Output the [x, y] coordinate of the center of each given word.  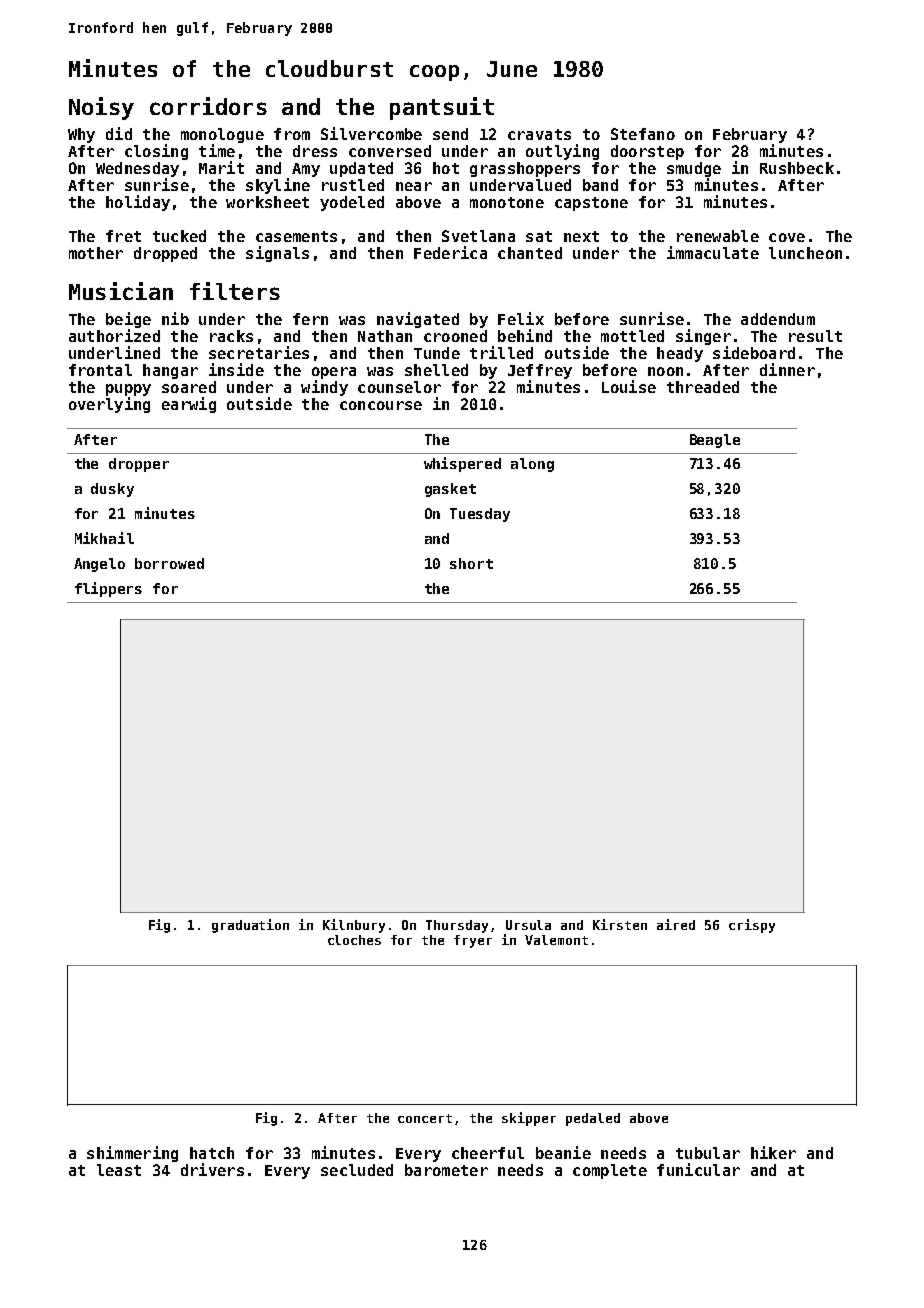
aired [676, 924]
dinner [787, 369]
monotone [507, 202]
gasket [450, 490]
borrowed [169, 563]
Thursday [457, 926]
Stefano [643, 134]
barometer [446, 1170]
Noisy [101, 108]
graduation [250, 926]
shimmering [132, 1154]
